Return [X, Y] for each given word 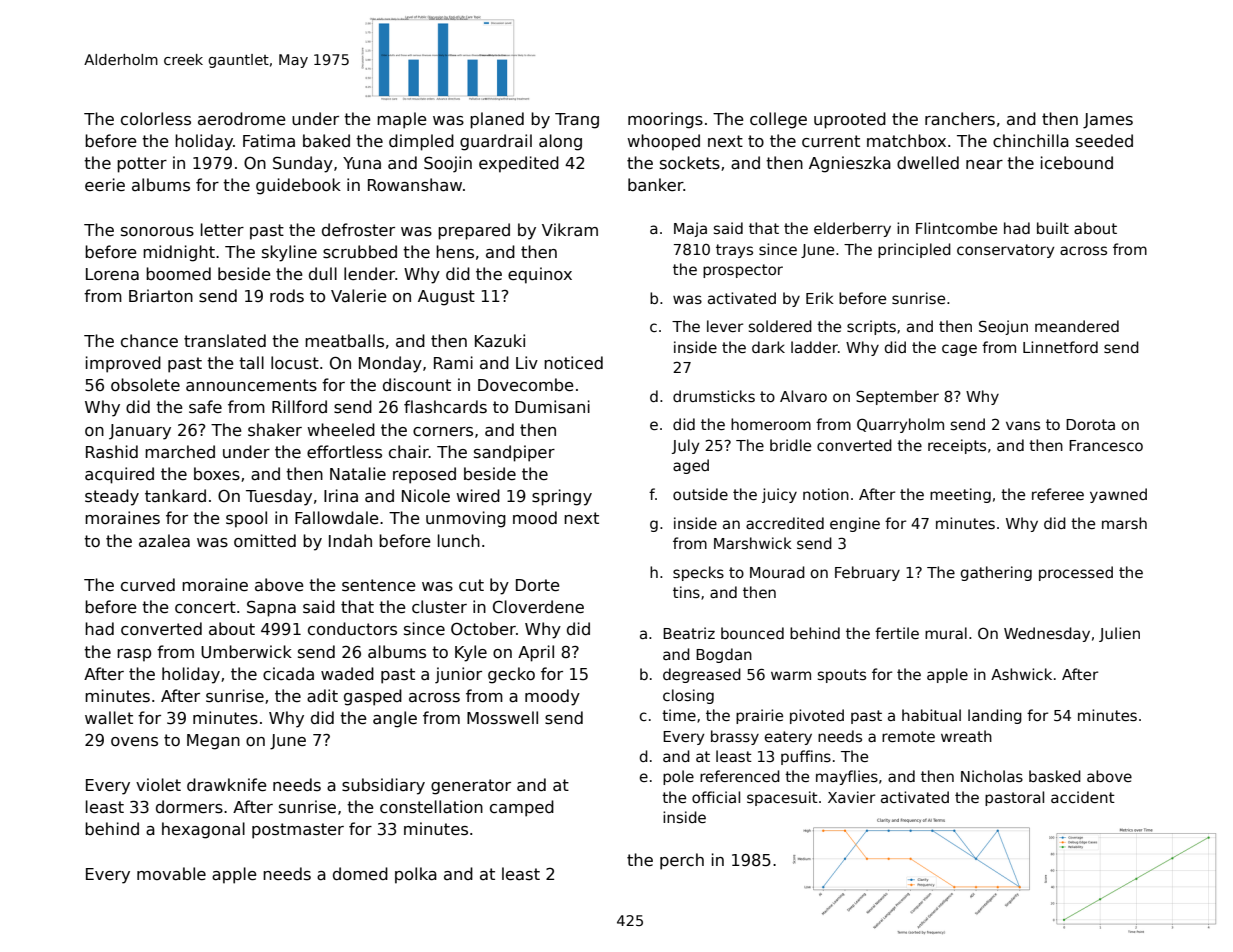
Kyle [471, 653]
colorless [156, 119]
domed [360, 873]
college [778, 120]
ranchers [960, 119]
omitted [265, 540]
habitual [931, 715]
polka [416, 875]
